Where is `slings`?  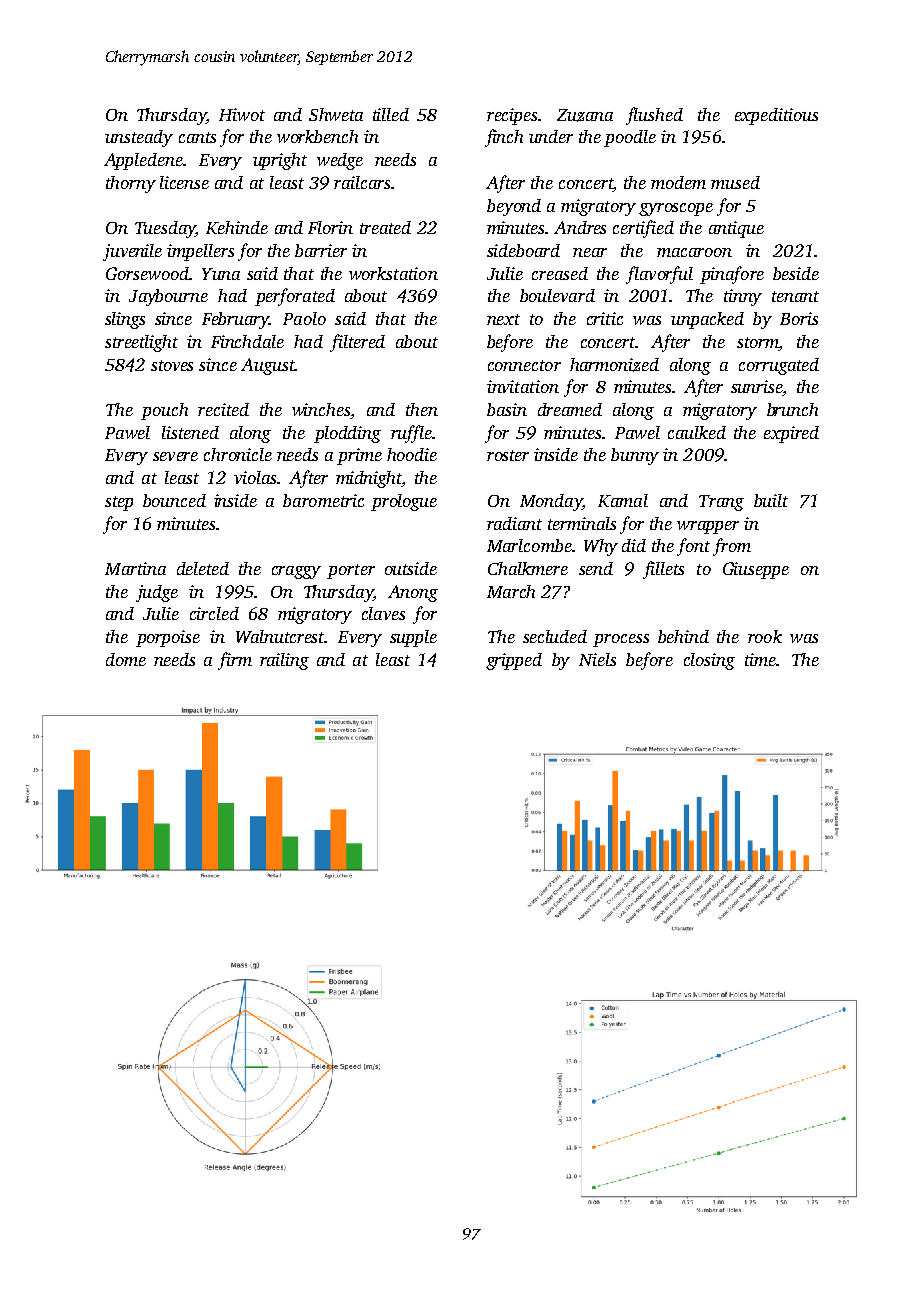 slings is located at coordinates (125, 320).
